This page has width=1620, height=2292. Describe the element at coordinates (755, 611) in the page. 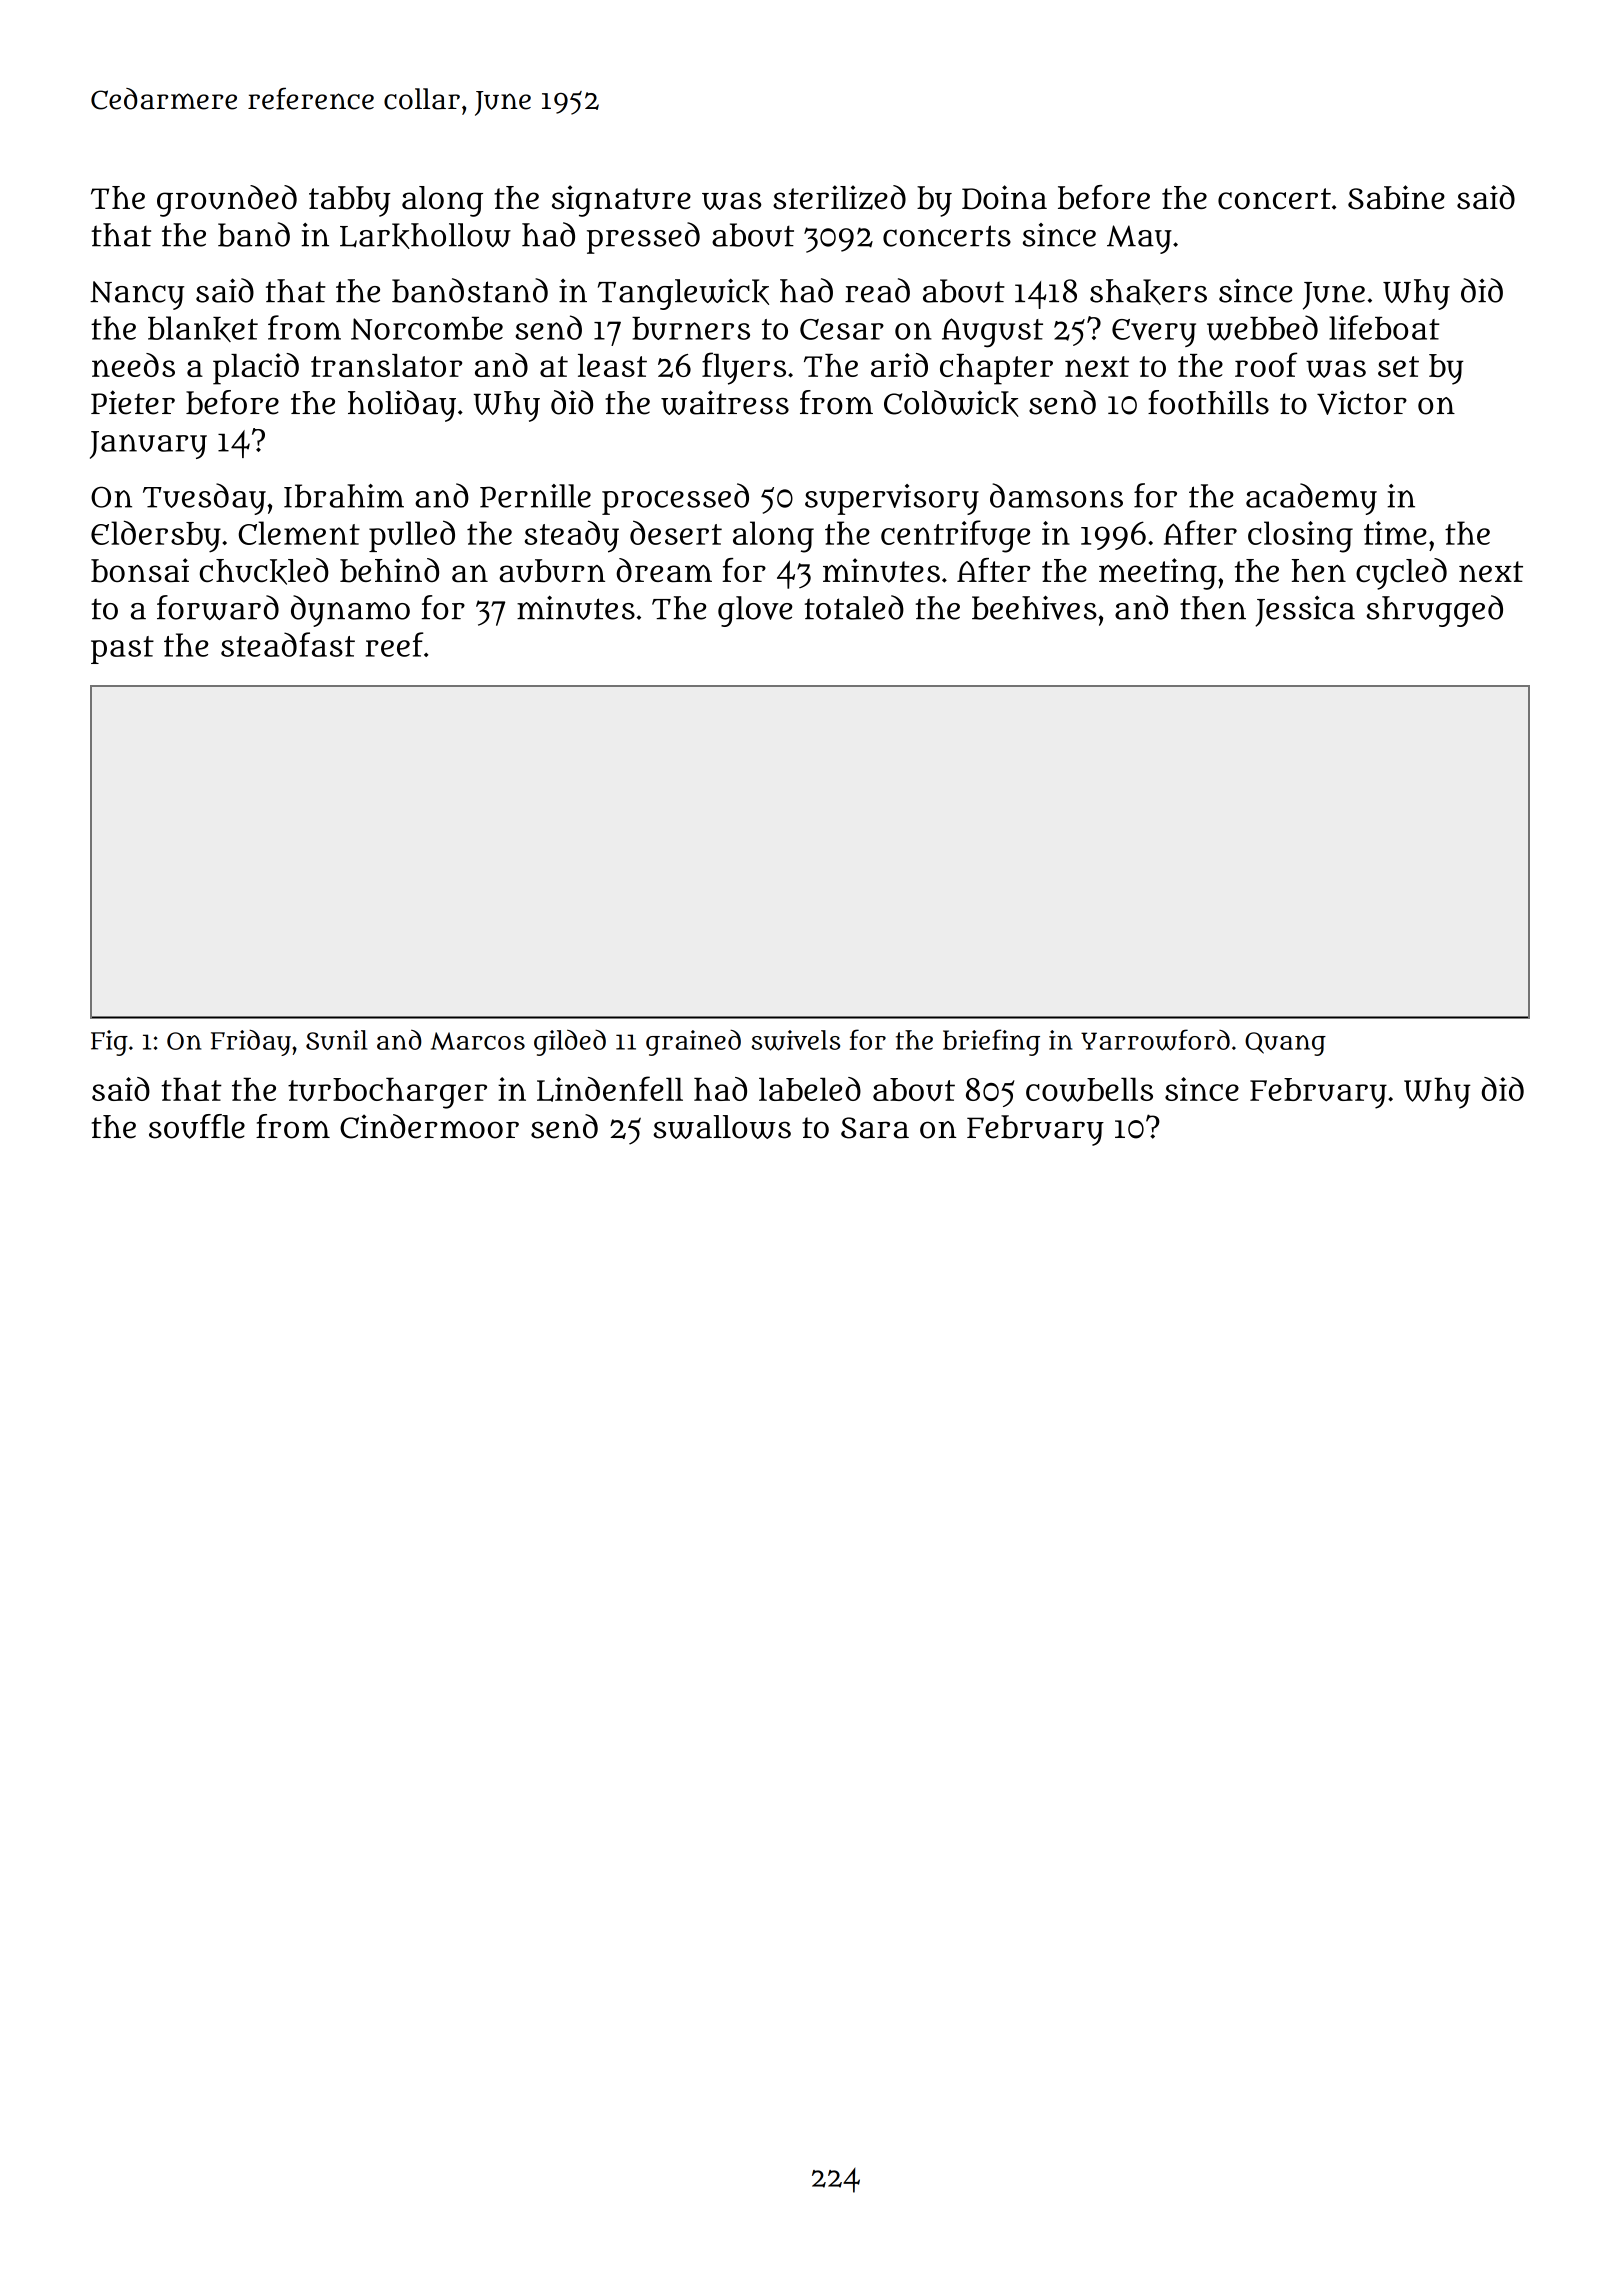

I see `glove` at that location.
